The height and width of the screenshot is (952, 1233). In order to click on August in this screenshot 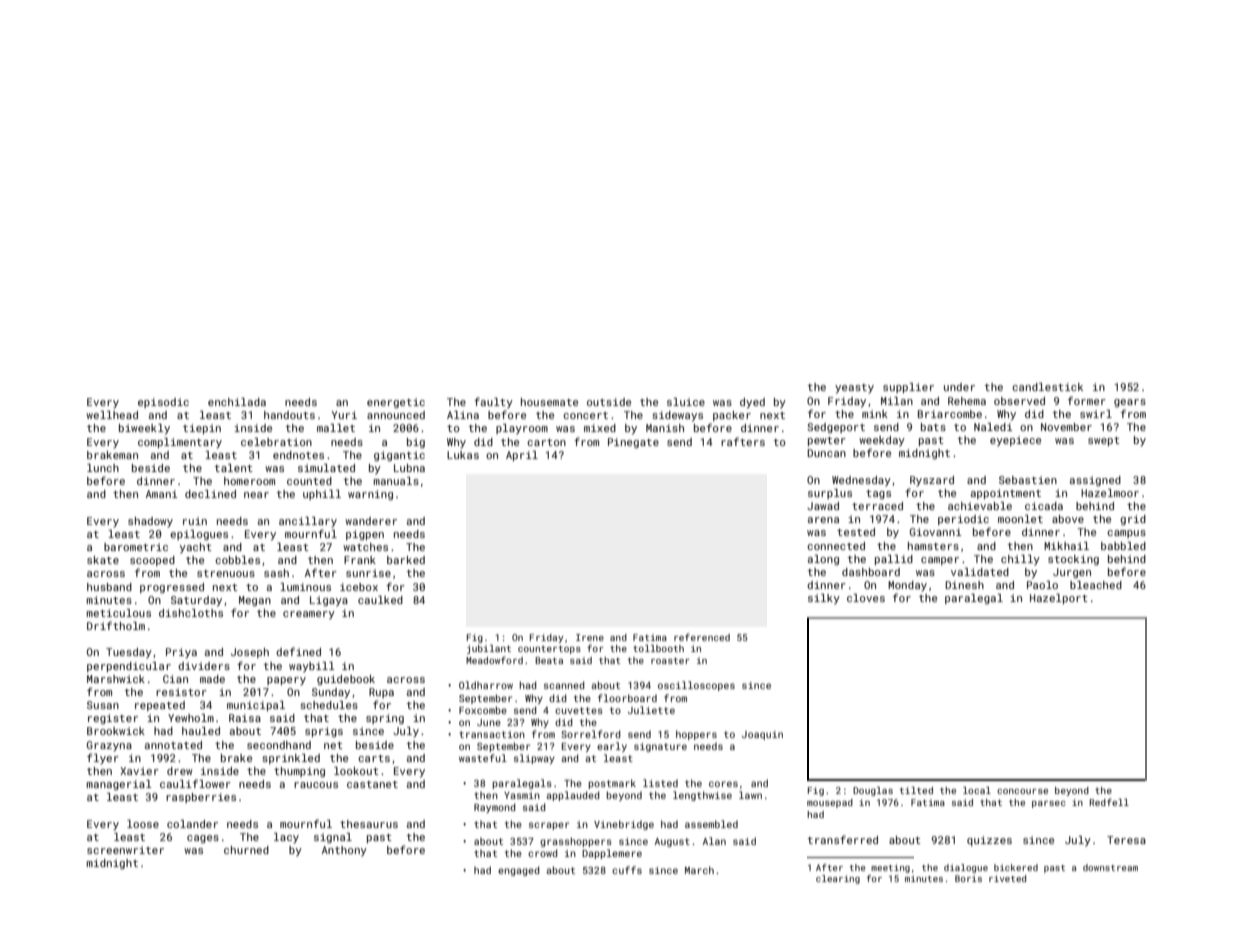, I will do `click(672, 842)`.
